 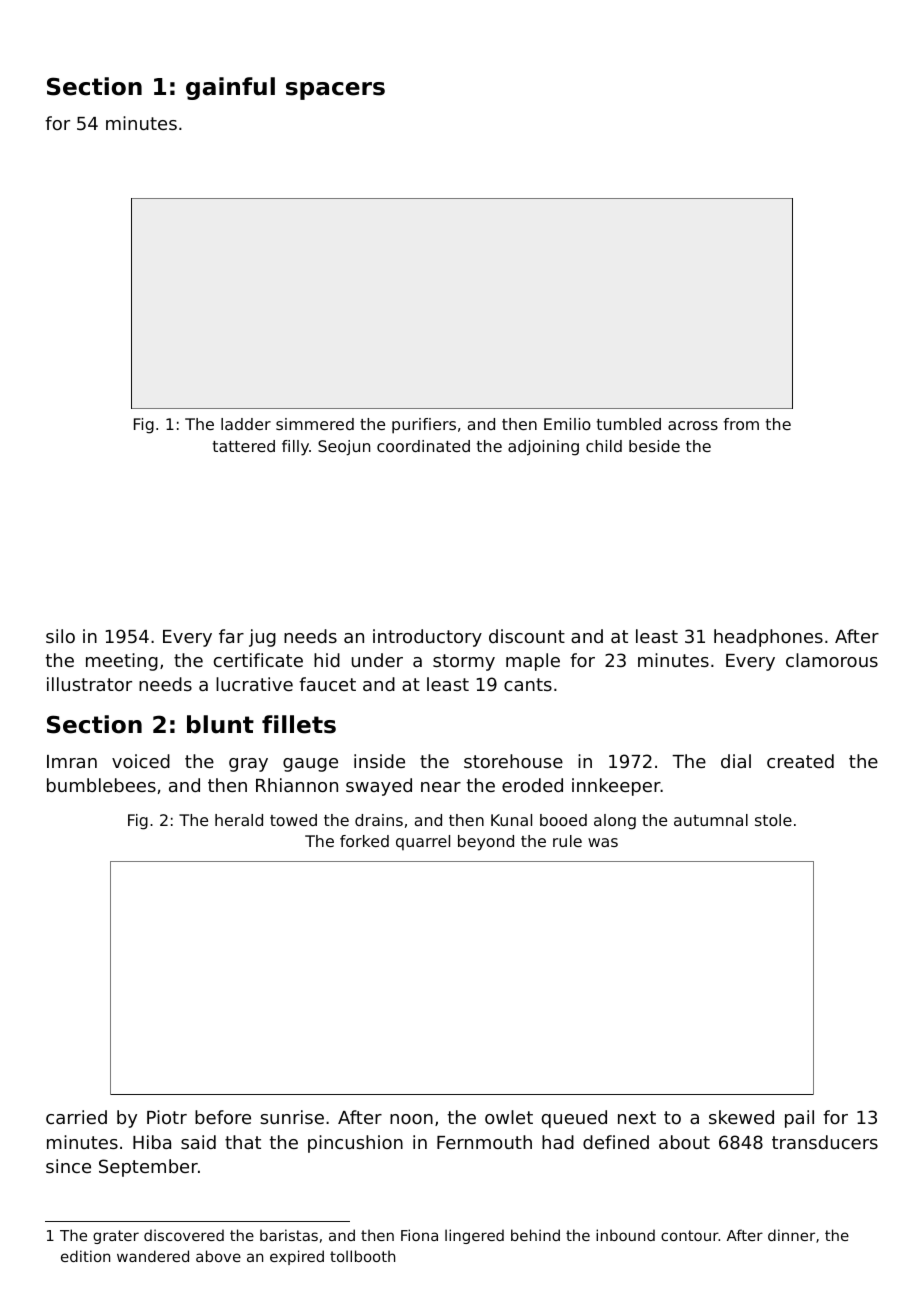 What do you see at coordinates (474, 1236) in the screenshot?
I see `lingered` at bounding box center [474, 1236].
